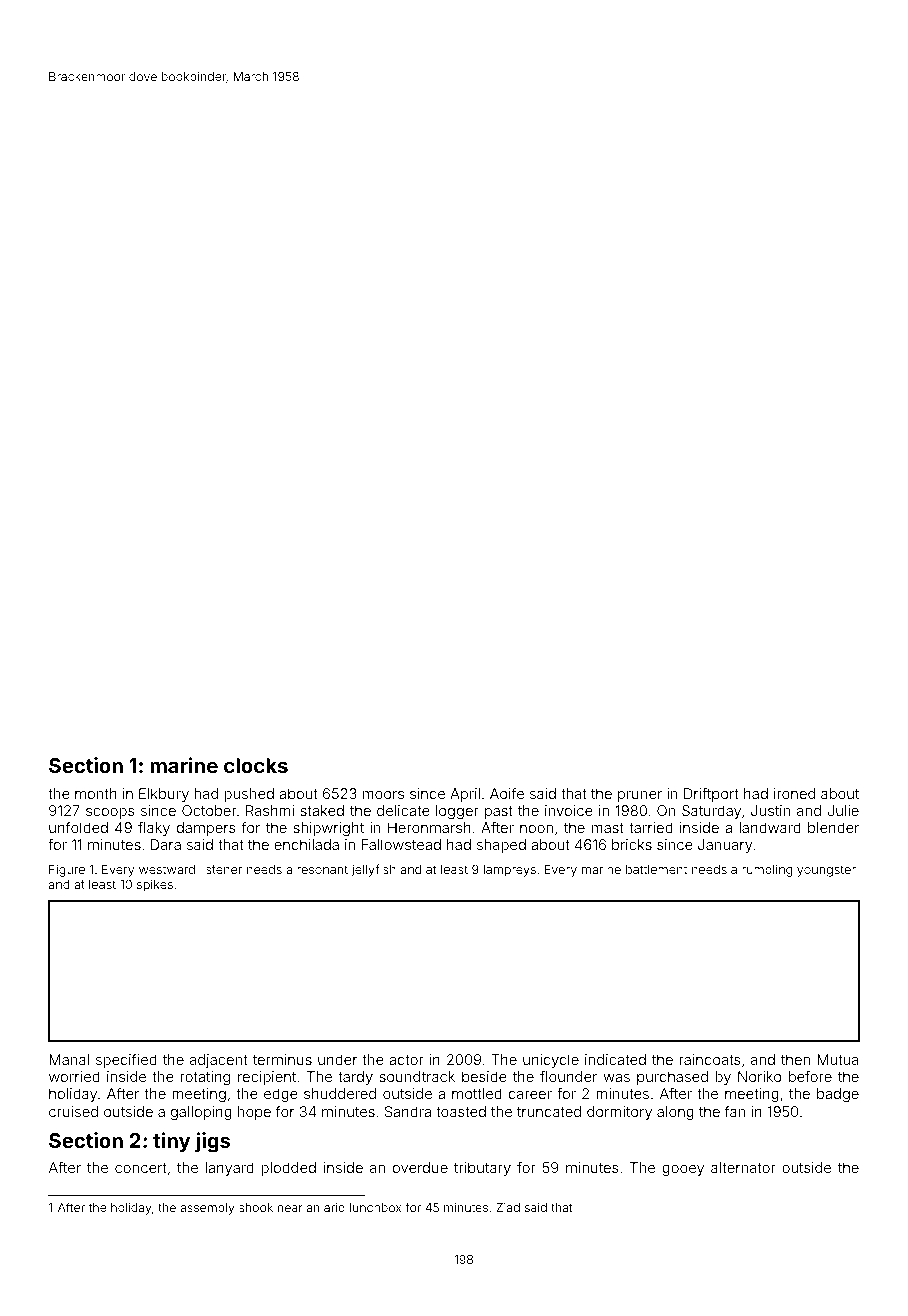  I want to click on actor, so click(406, 1060).
